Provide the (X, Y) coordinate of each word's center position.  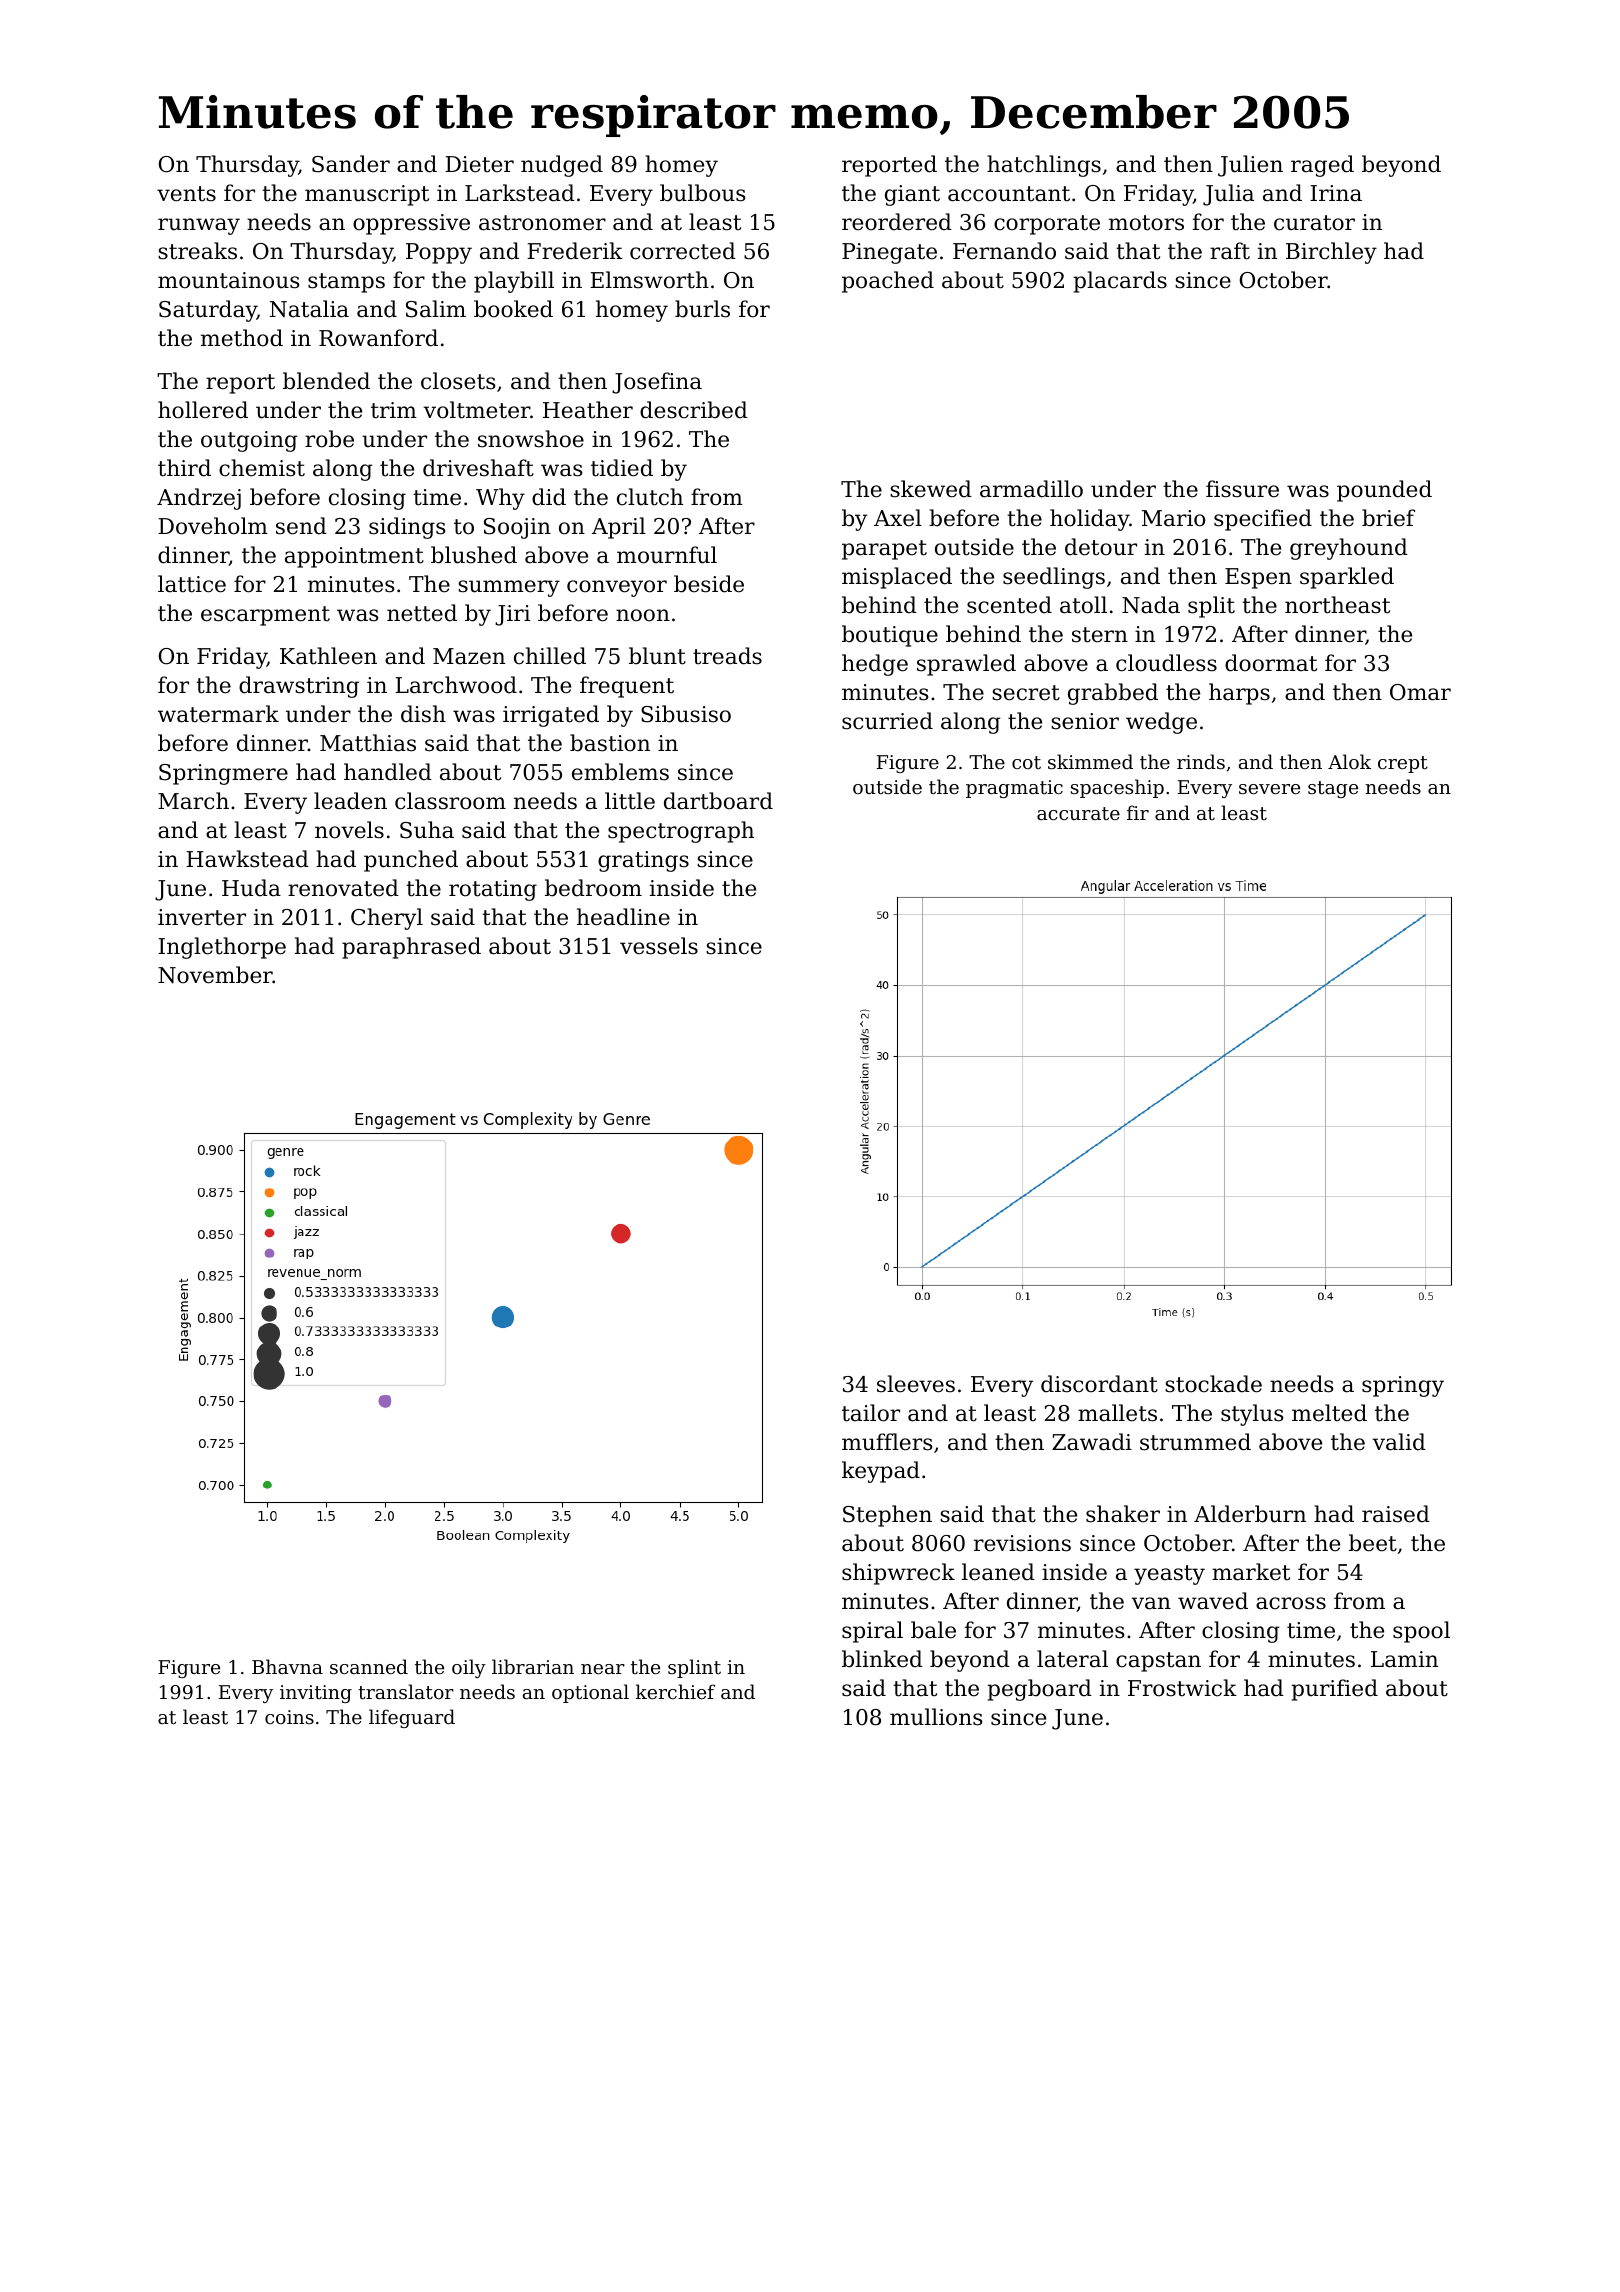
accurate (1078, 813)
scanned (369, 1666)
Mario (1173, 518)
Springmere (223, 774)
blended (326, 381)
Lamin (1404, 1659)
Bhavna (287, 1666)
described (694, 410)
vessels (659, 946)
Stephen (887, 1516)
